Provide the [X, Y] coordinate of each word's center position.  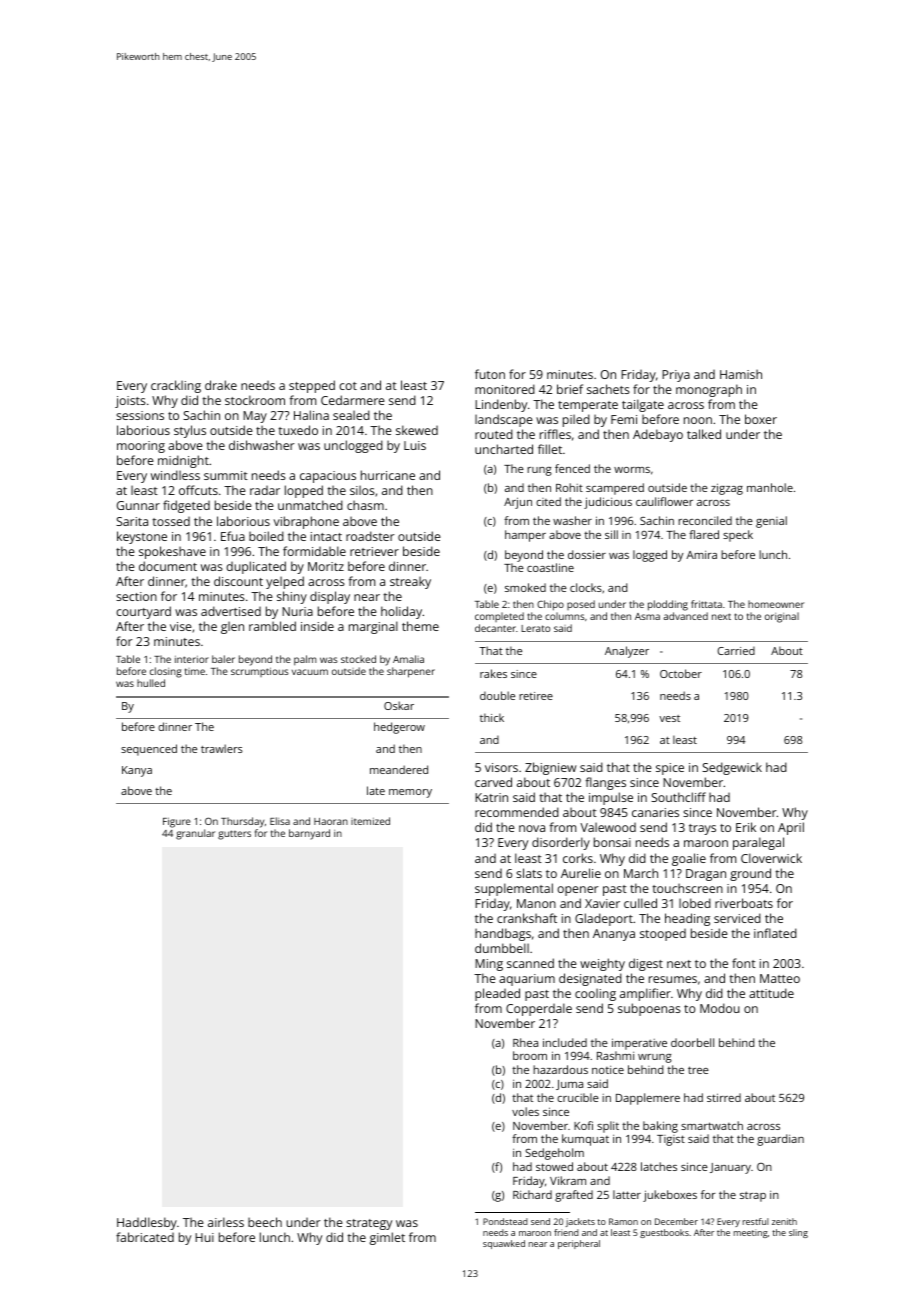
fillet [550, 449]
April [791, 828]
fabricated [145, 1237]
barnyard [309, 834]
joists [130, 402]
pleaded [497, 994]
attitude [771, 993]
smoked [525, 587]
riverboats [744, 903]
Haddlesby [147, 1223]
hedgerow [399, 728]
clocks [586, 587]
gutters [234, 835]
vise [181, 626]
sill [611, 534]
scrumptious [260, 672]
